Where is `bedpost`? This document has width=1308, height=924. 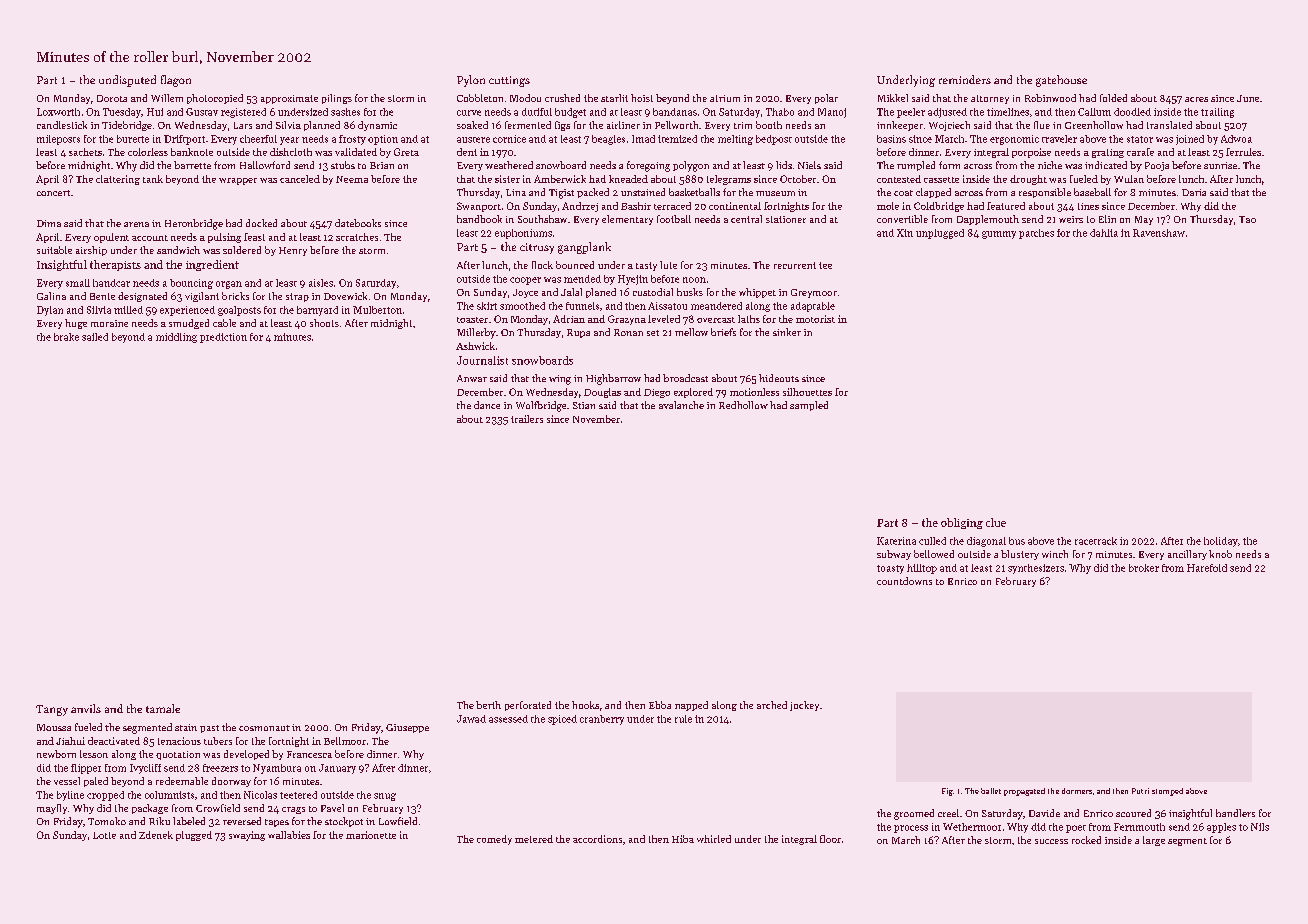
bedpost is located at coordinates (774, 140).
